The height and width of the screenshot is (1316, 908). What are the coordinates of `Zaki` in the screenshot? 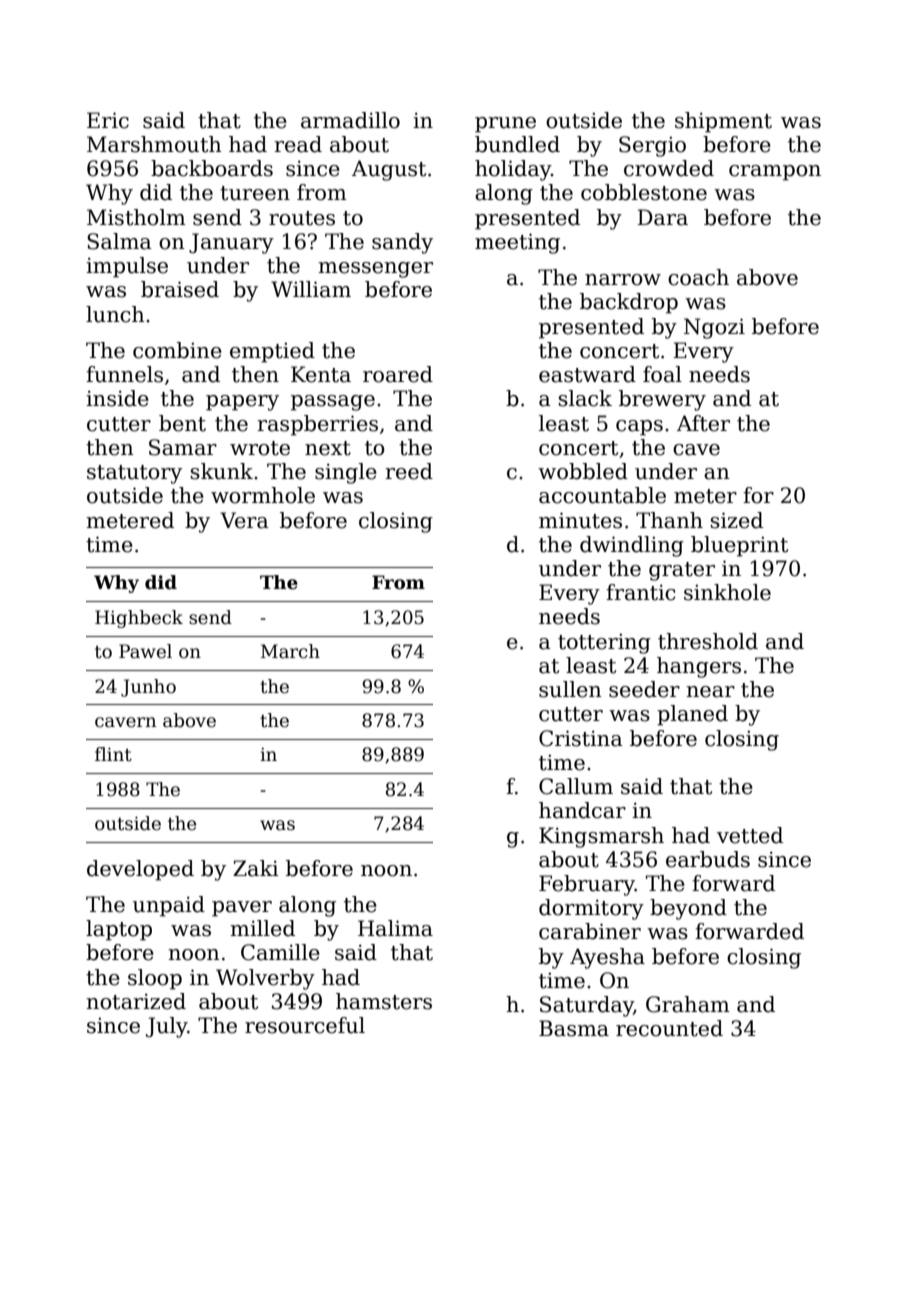 It's located at (256, 868).
